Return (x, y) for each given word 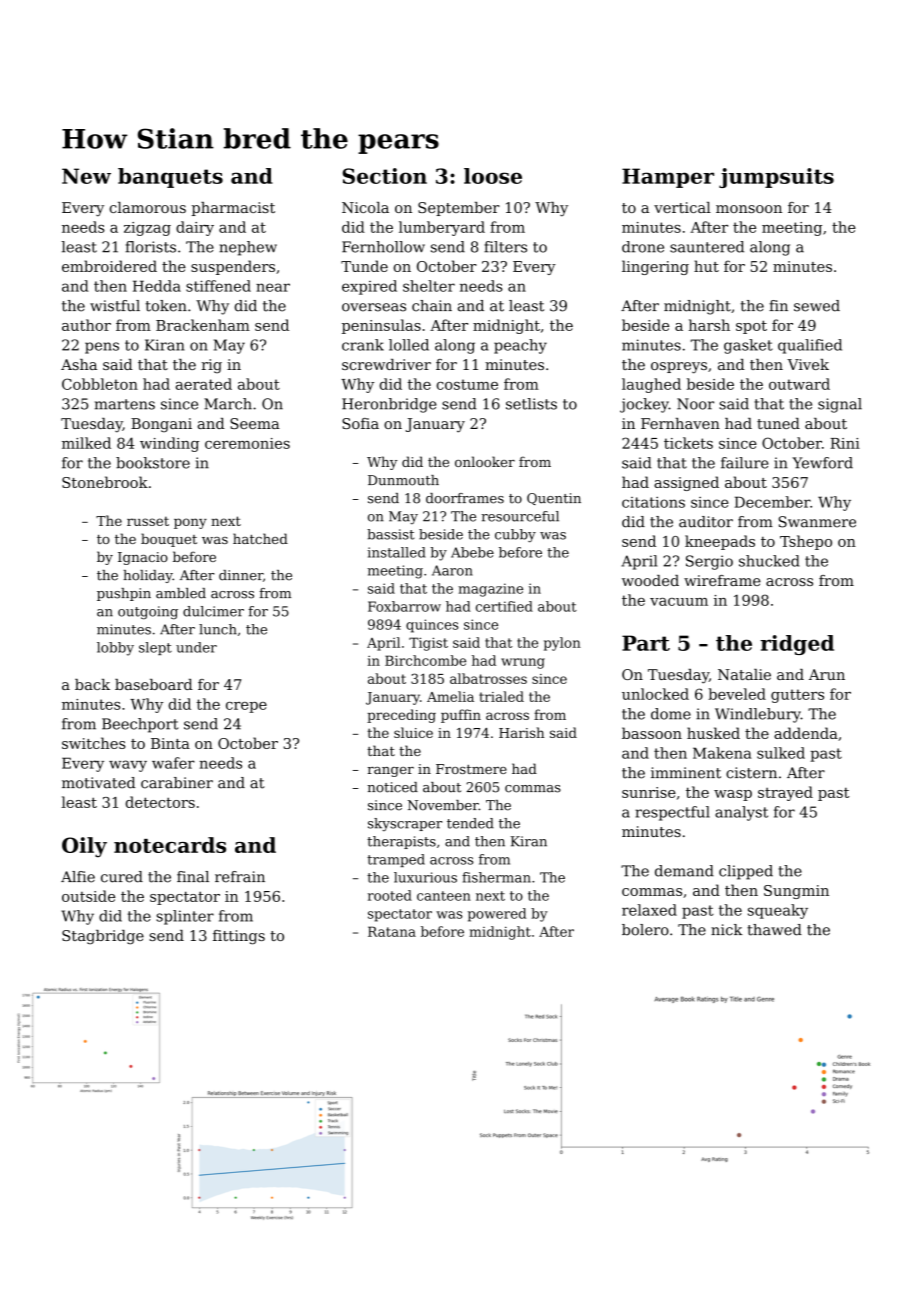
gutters (797, 696)
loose (493, 176)
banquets (170, 178)
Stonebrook (105, 482)
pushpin (124, 594)
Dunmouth (403, 480)
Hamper (668, 178)
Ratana (392, 931)
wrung (523, 663)
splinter (185, 917)
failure (745, 463)
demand (684, 871)
